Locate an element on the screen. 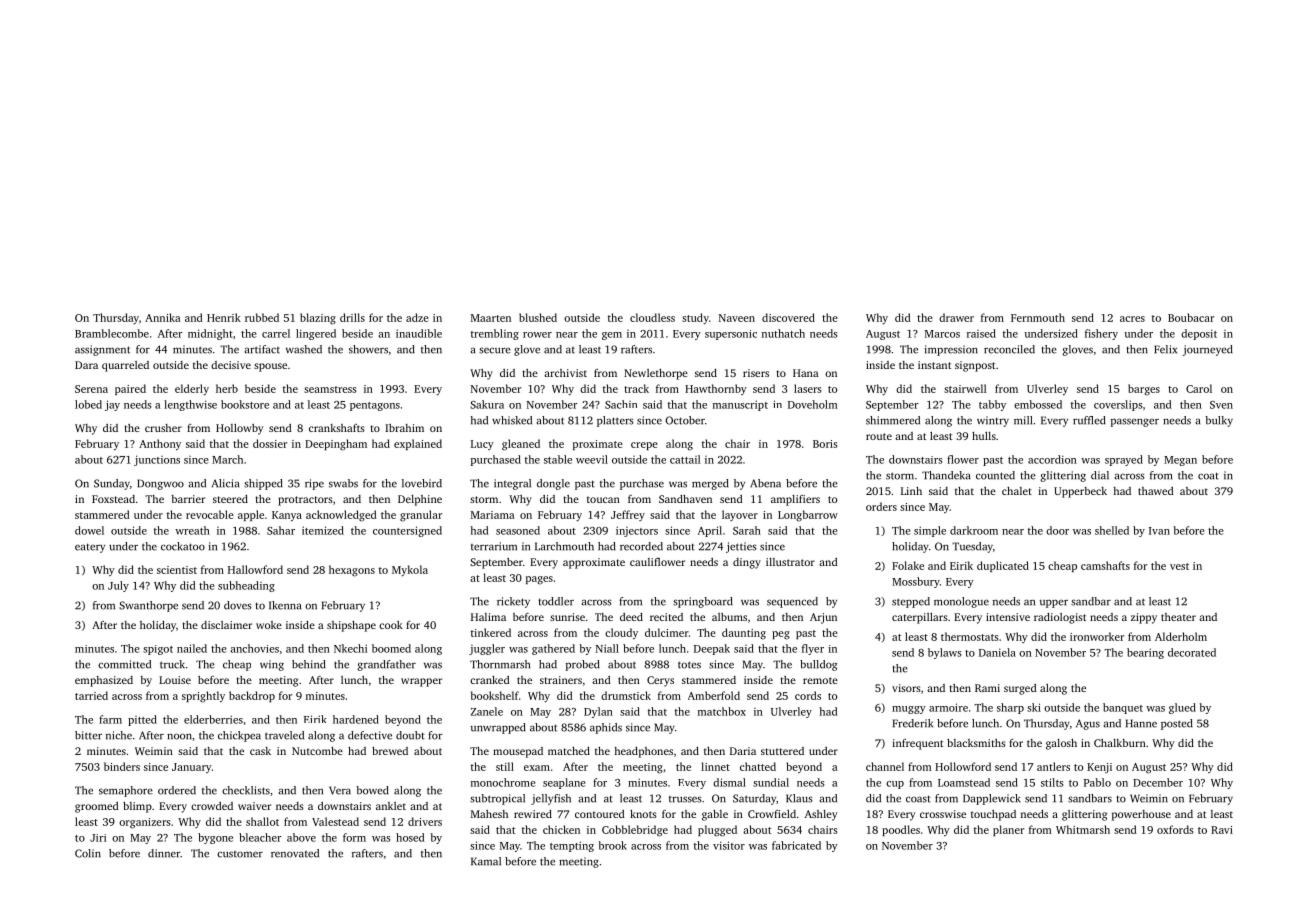  Colin is located at coordinates (88, 853).
